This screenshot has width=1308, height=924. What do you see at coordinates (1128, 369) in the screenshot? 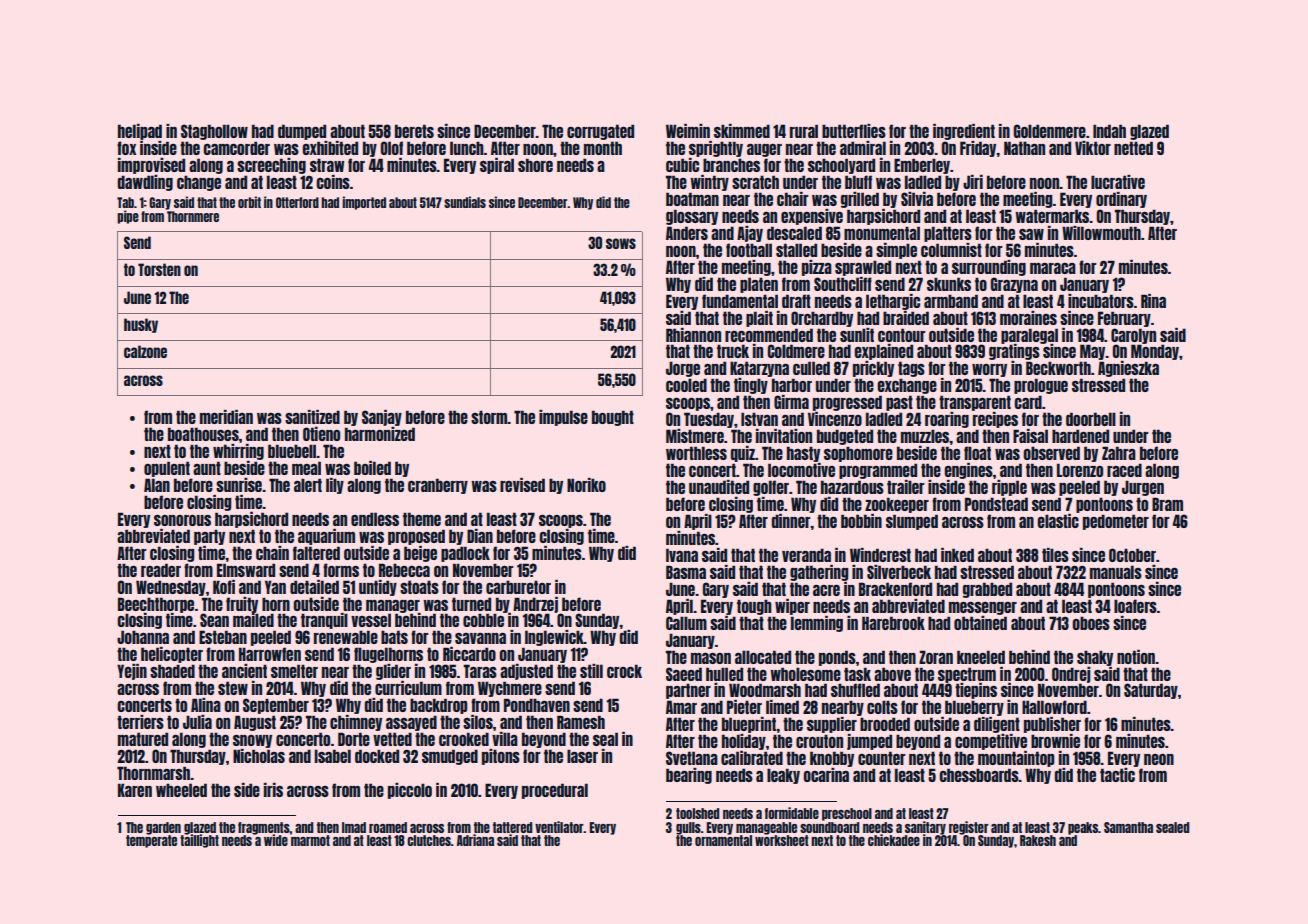
I see `Agnieszka` at bounding box center [1128, 369].
